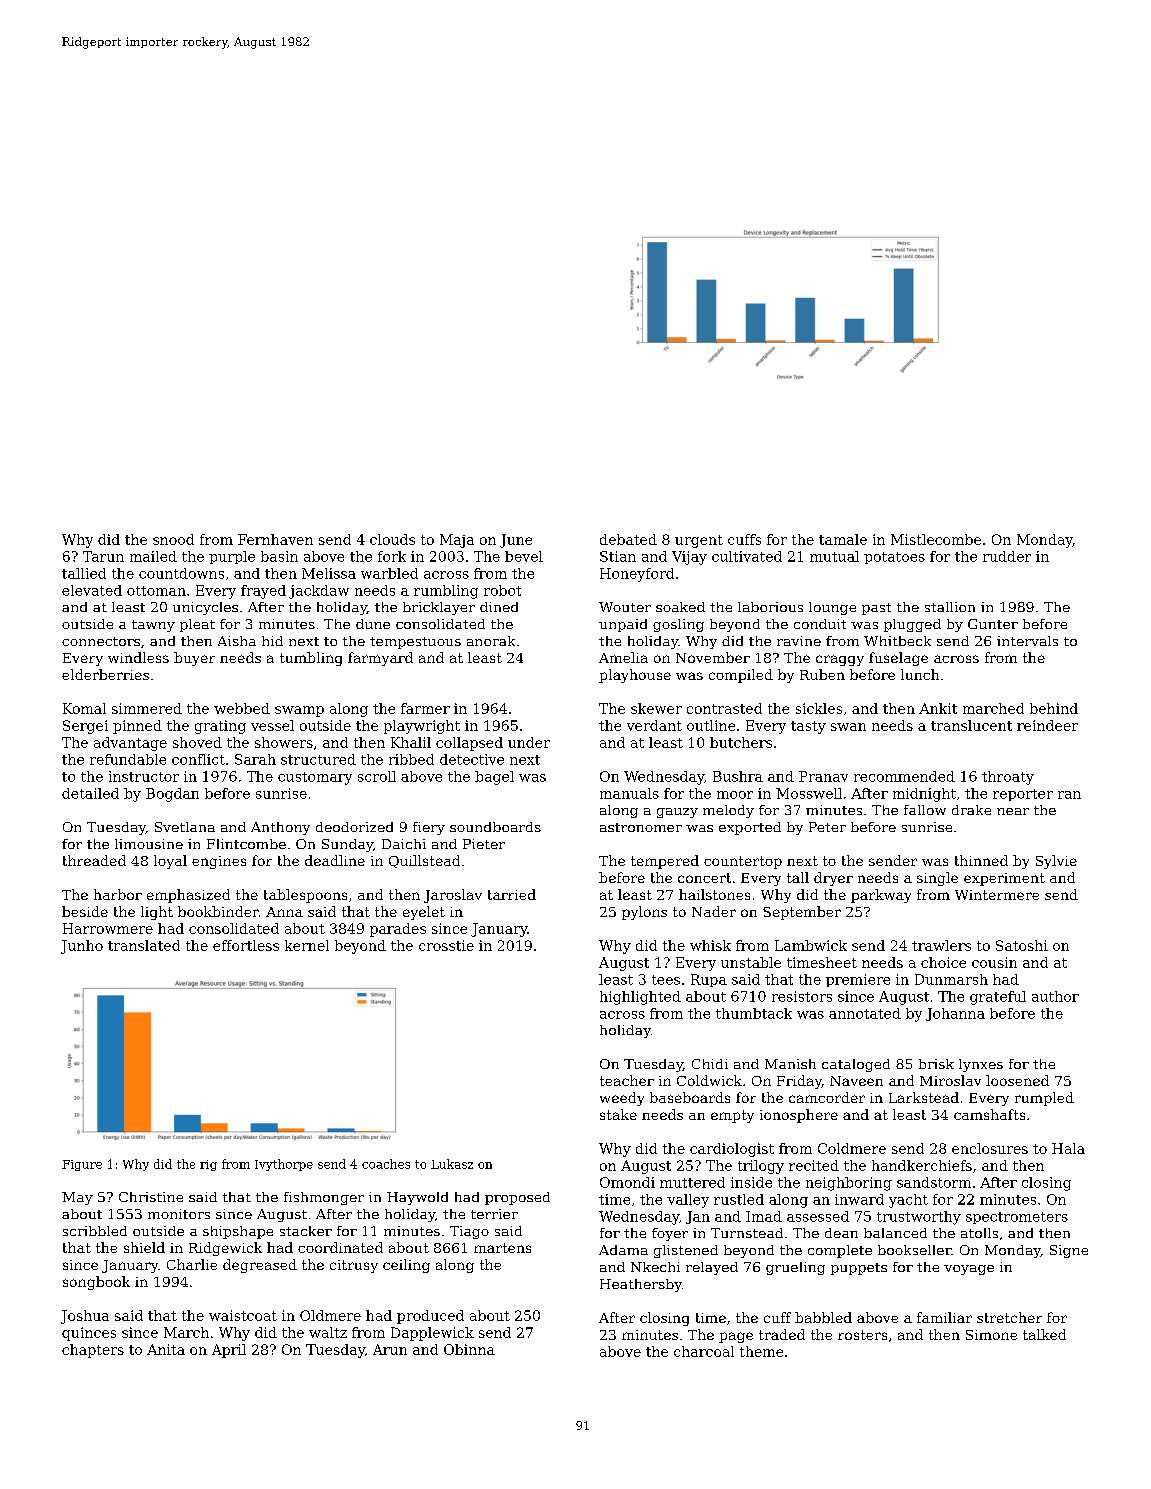 This document has width=1151, height=1489. Describe the element at coordinates (151, 1197) in the document. I see `Christine` at that location.
